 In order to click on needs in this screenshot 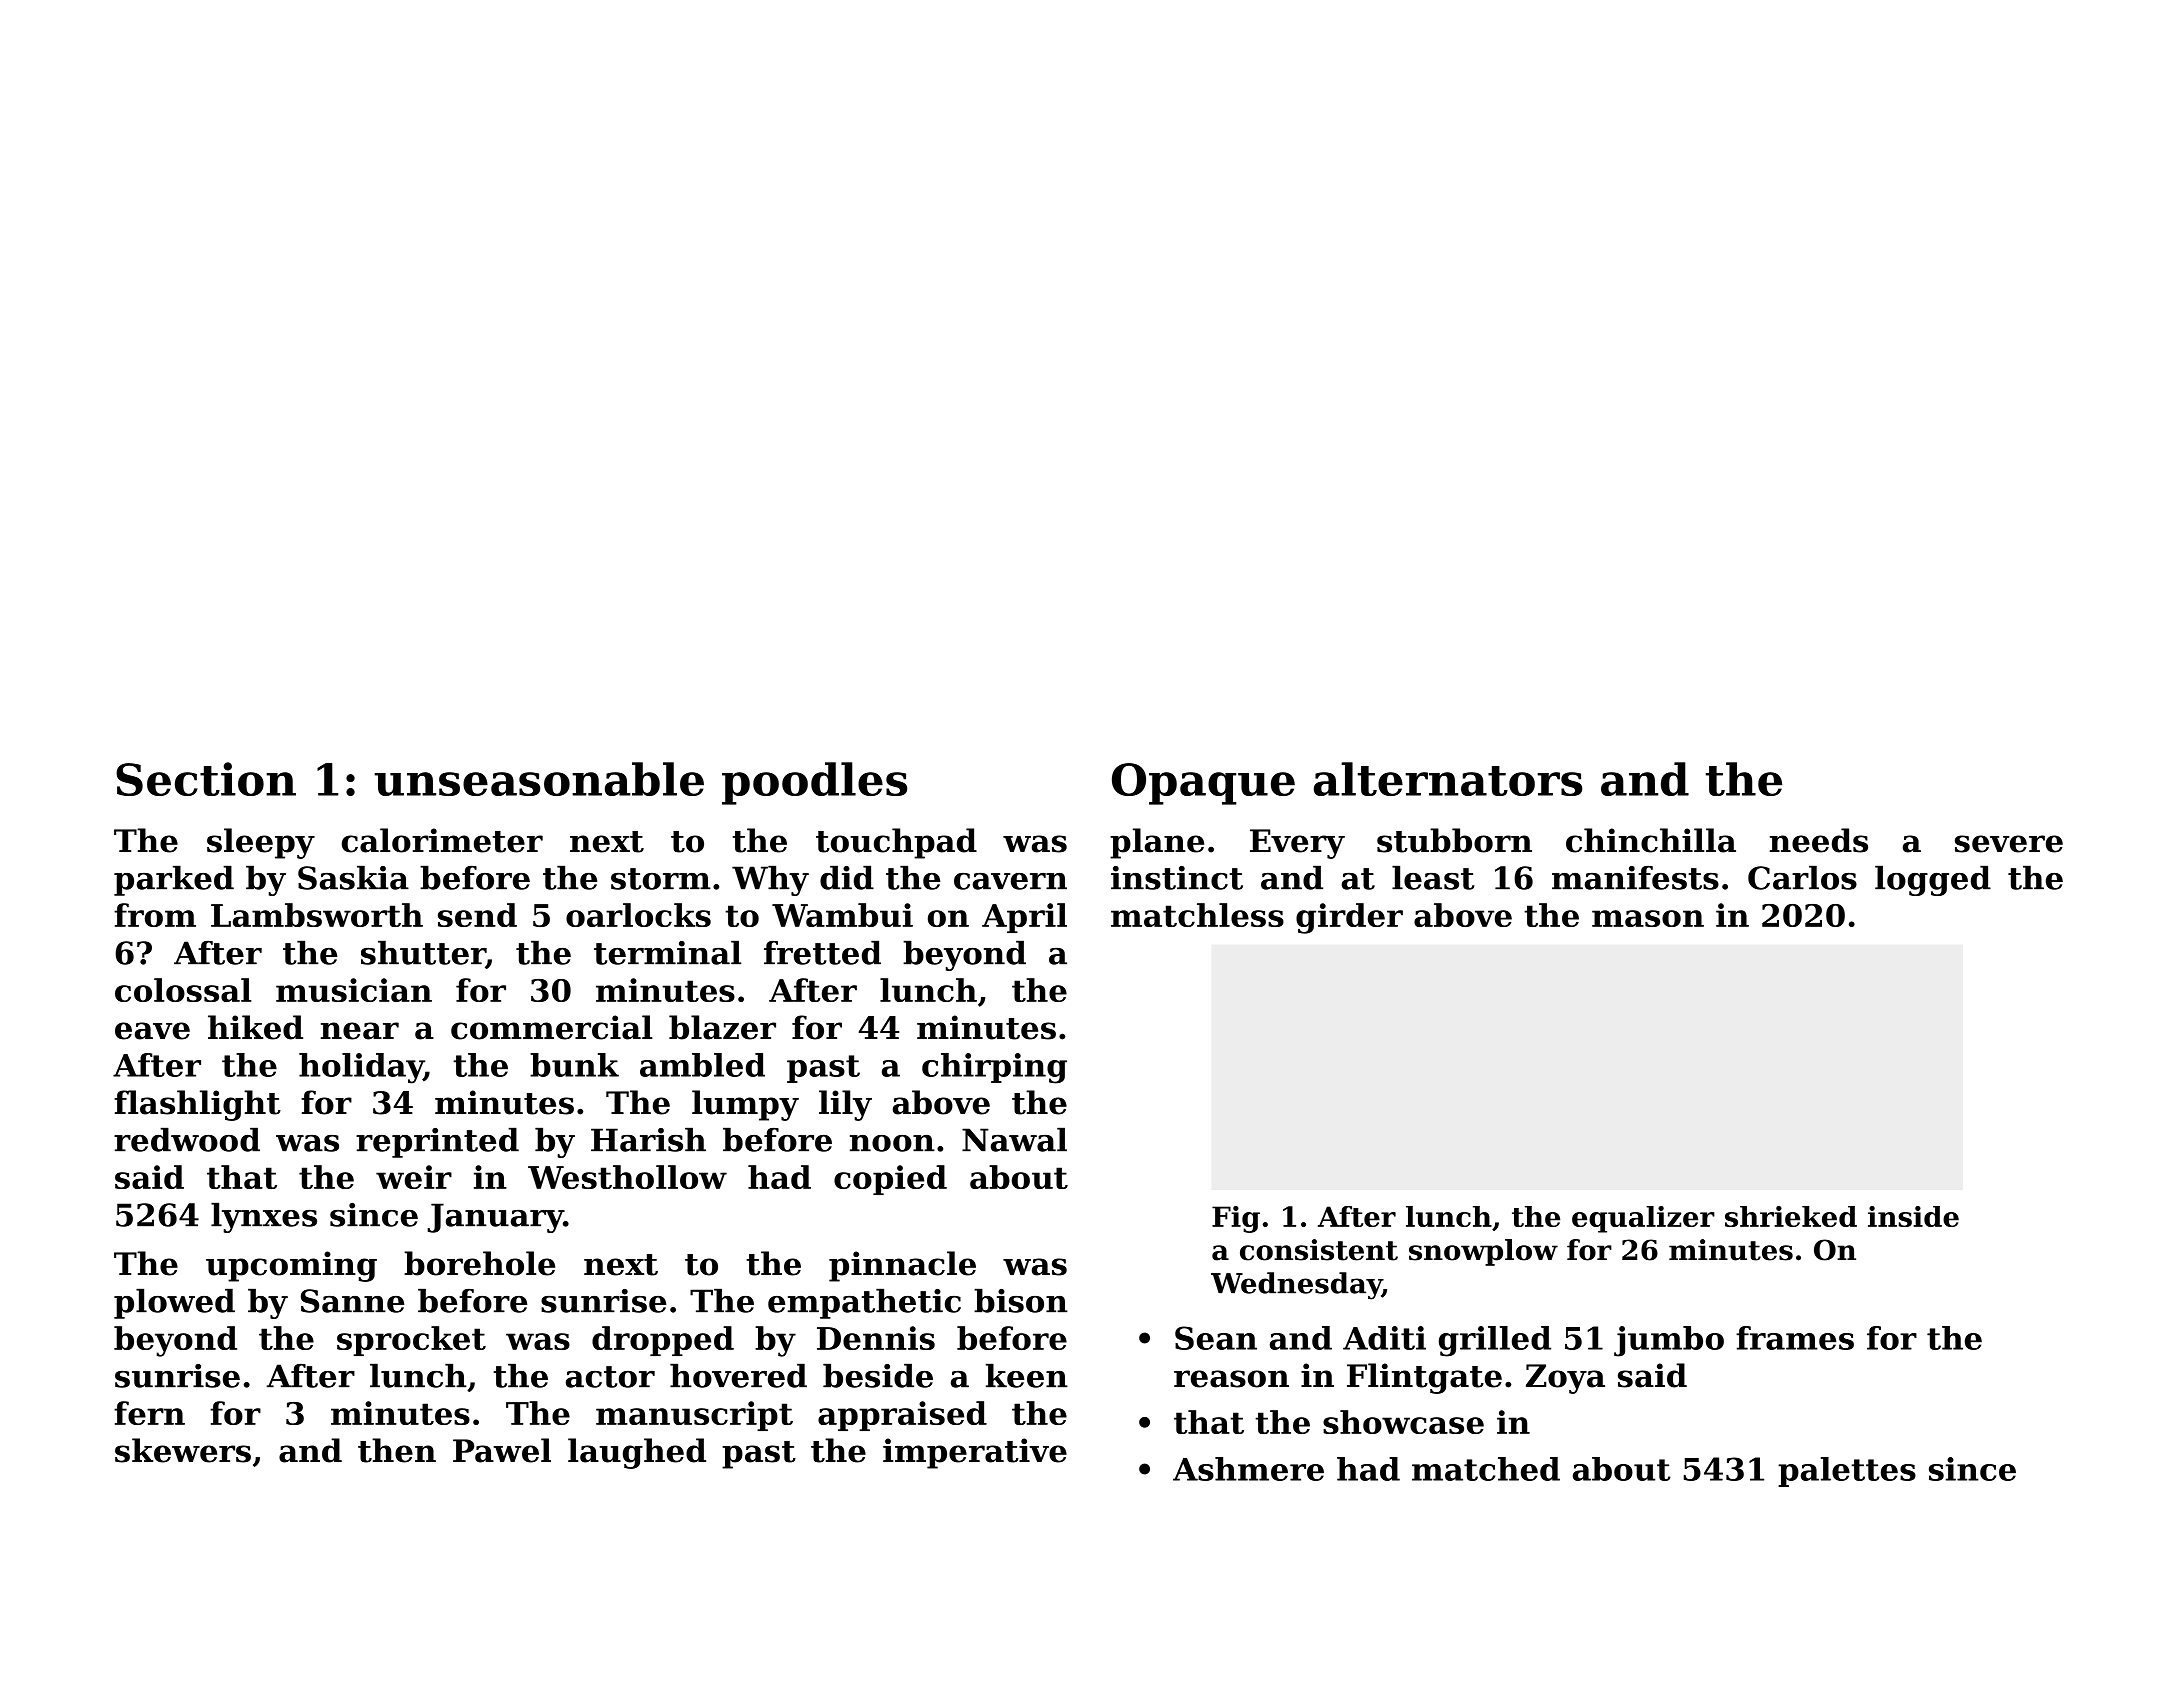, I will do `click(1819, 840)`.
